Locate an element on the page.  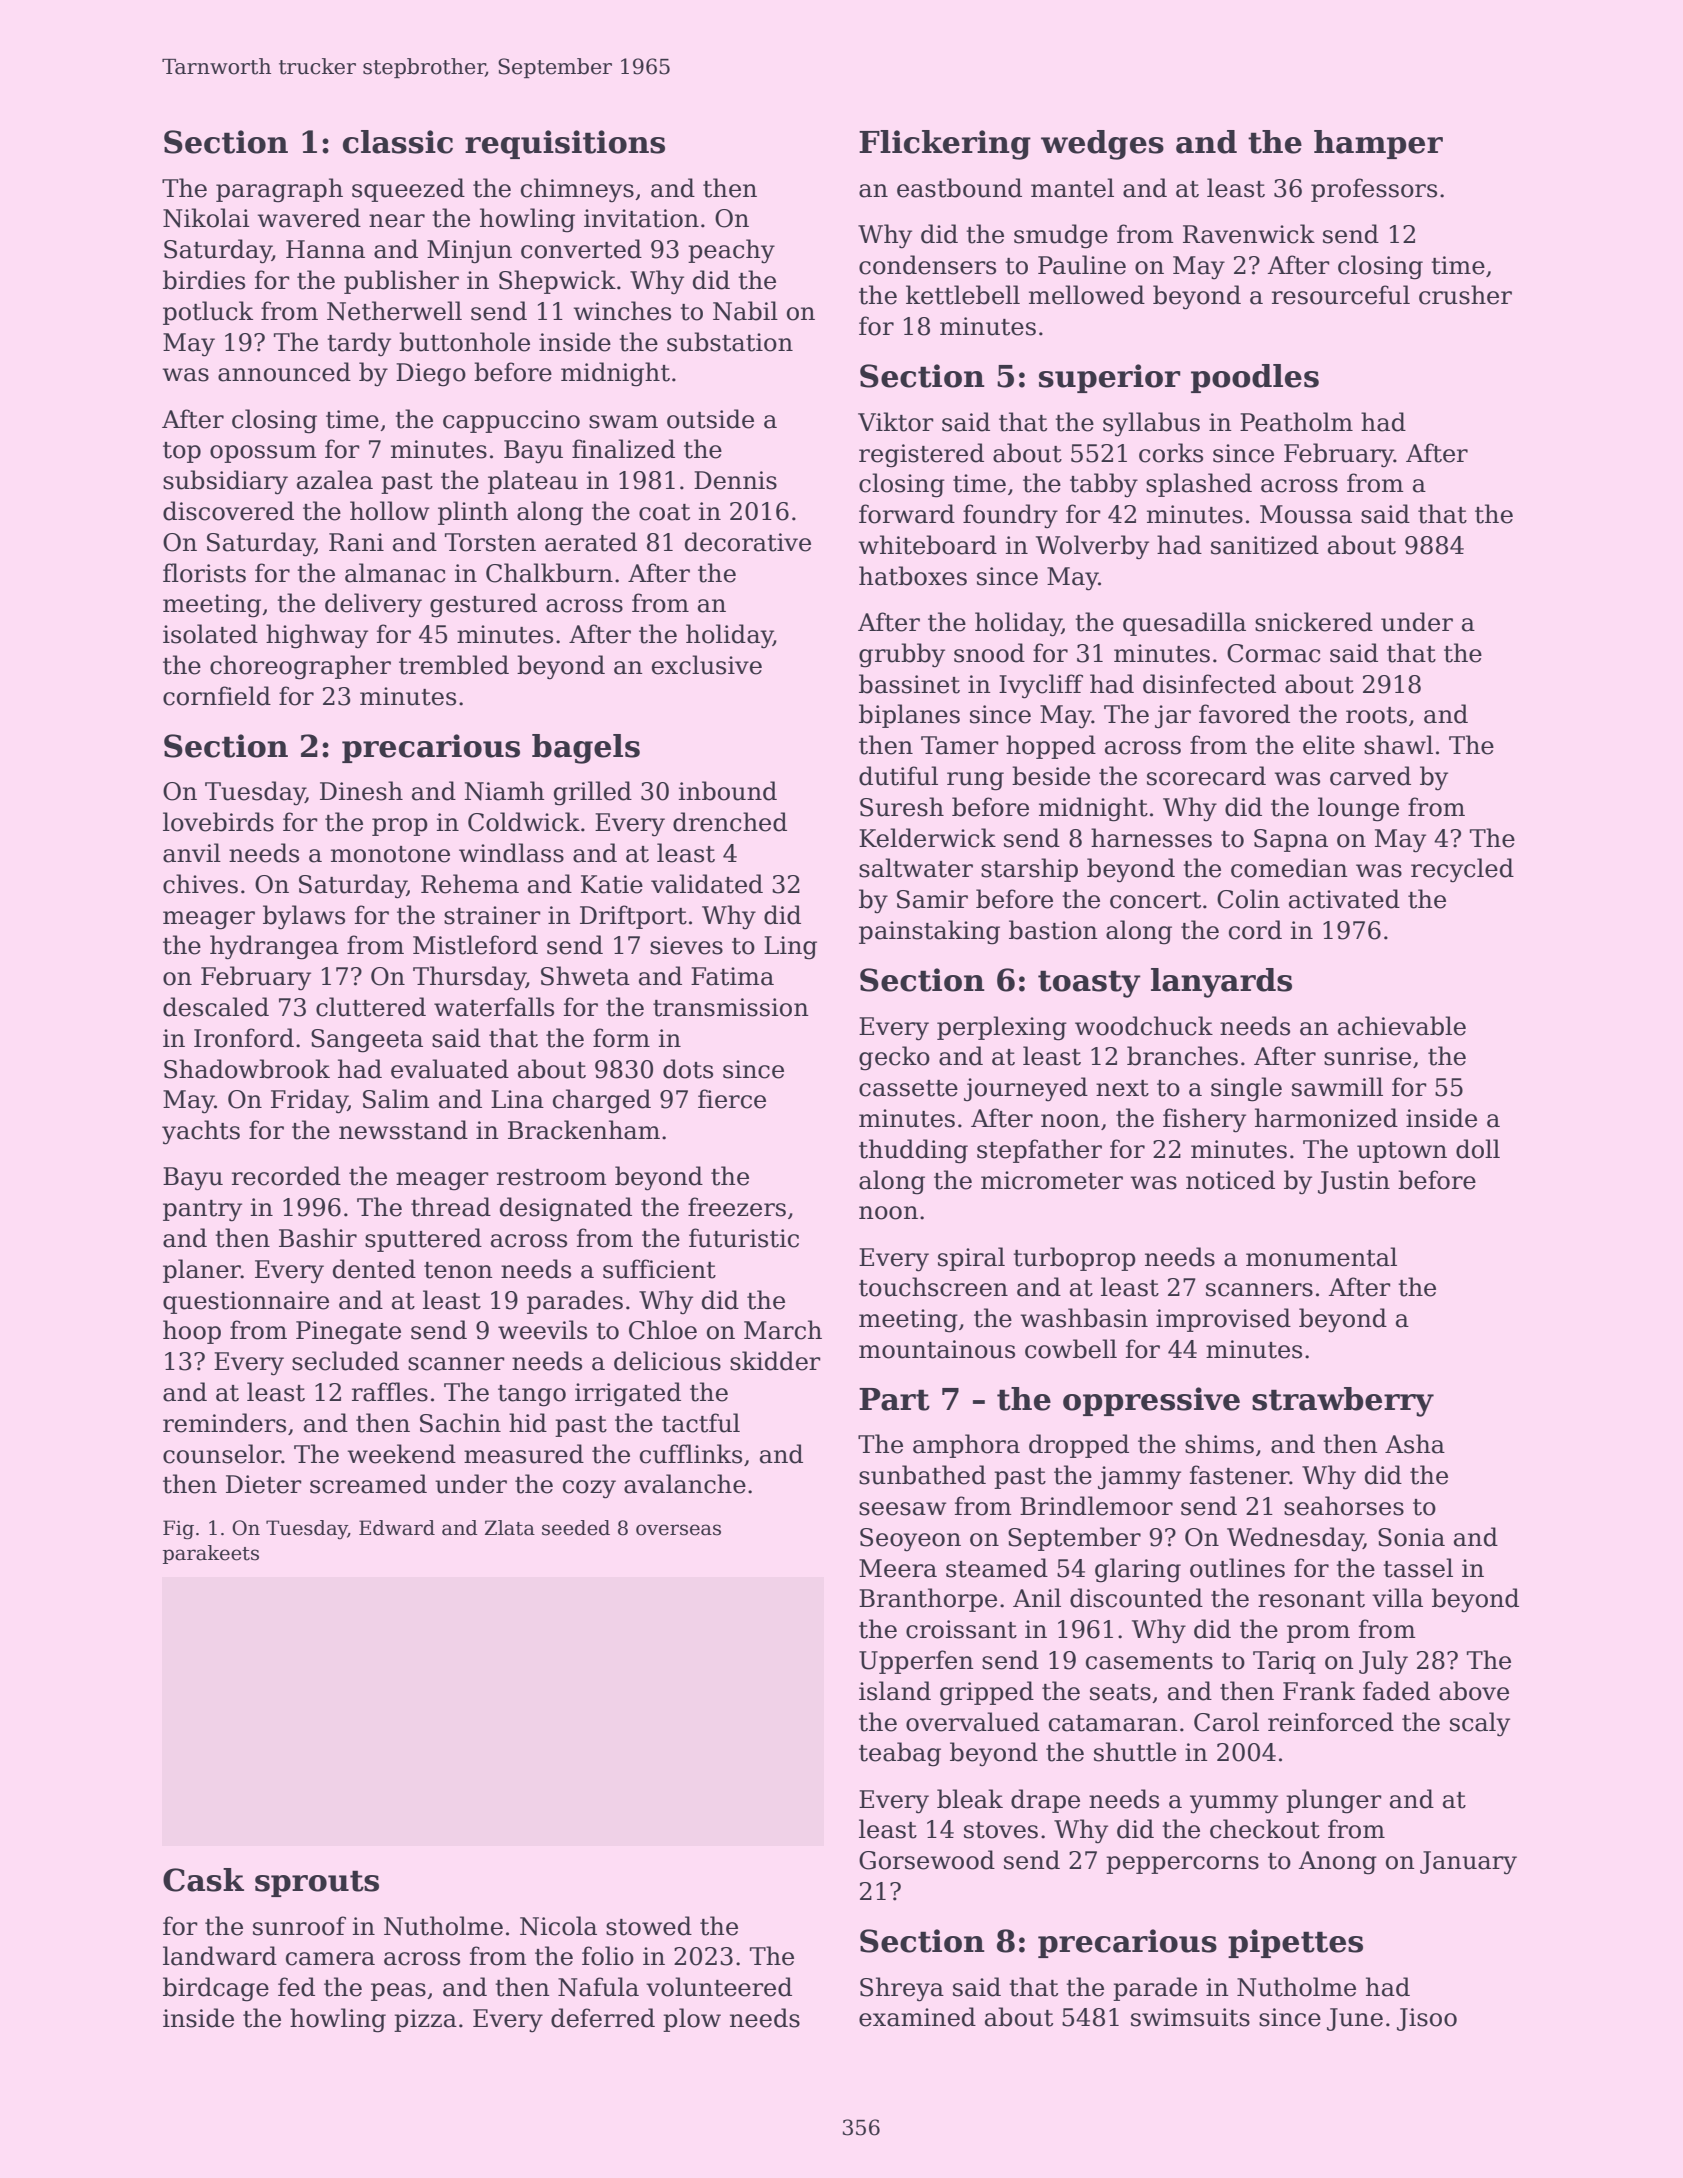
perplexing is located at coordinates (1002, 1028).
